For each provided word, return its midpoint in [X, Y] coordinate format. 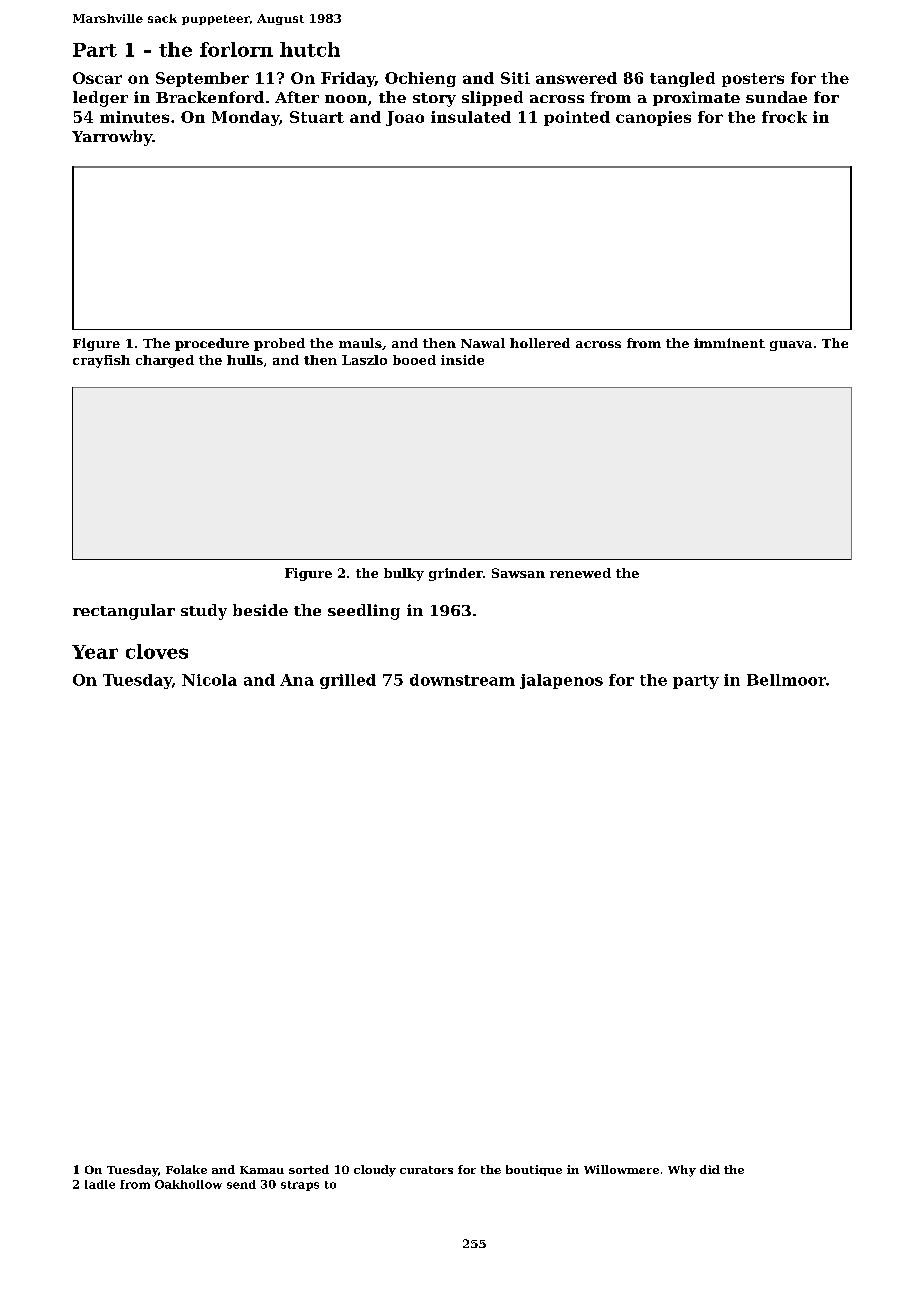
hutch [310, 49]
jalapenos [561, 681]
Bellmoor [786, 680]
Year [95, 652]
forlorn [236, 49]
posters [753, 80]
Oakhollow [188, 1184]
